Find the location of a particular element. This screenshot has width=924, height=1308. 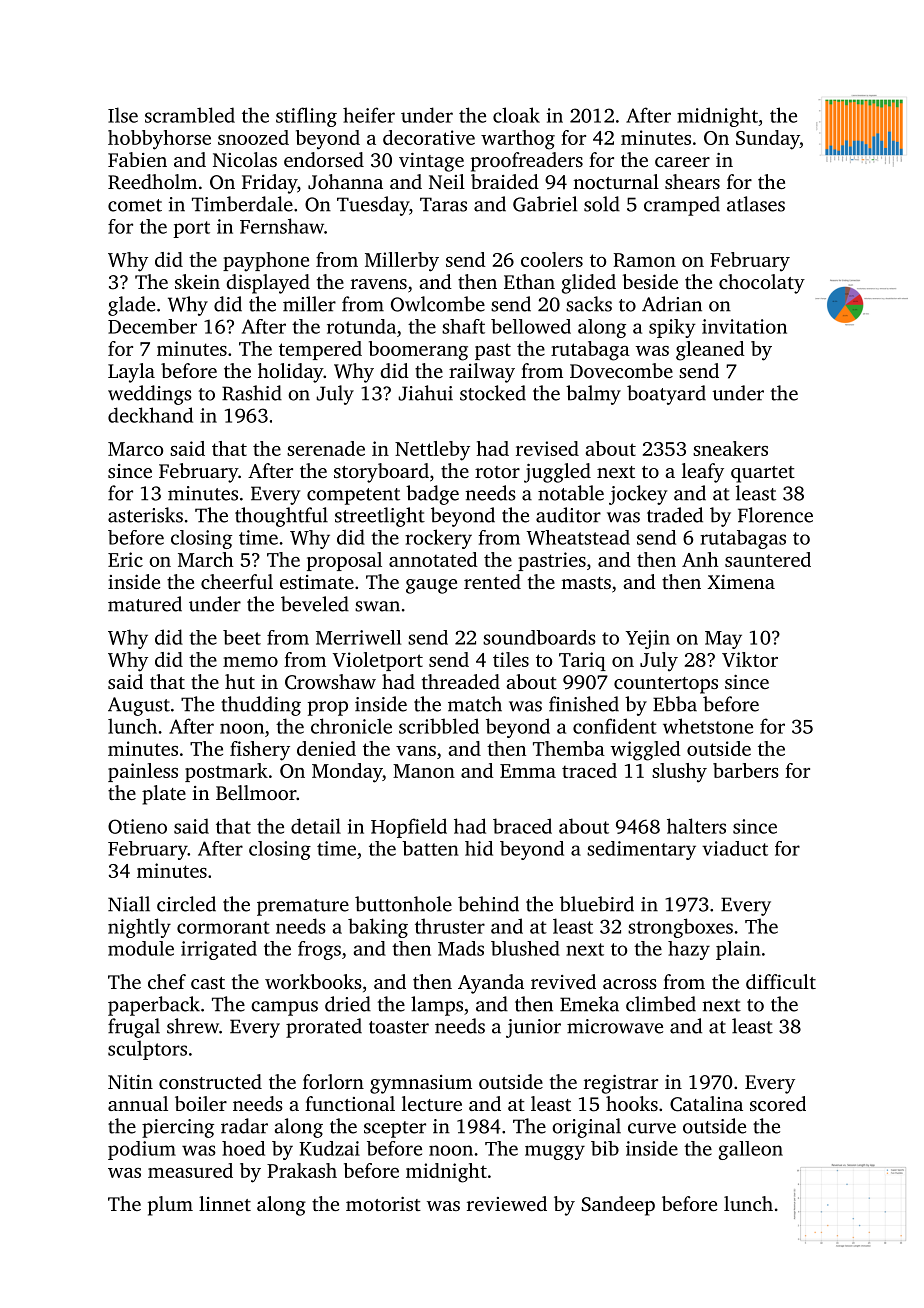

Neil is located at coordinates (447, 181).
